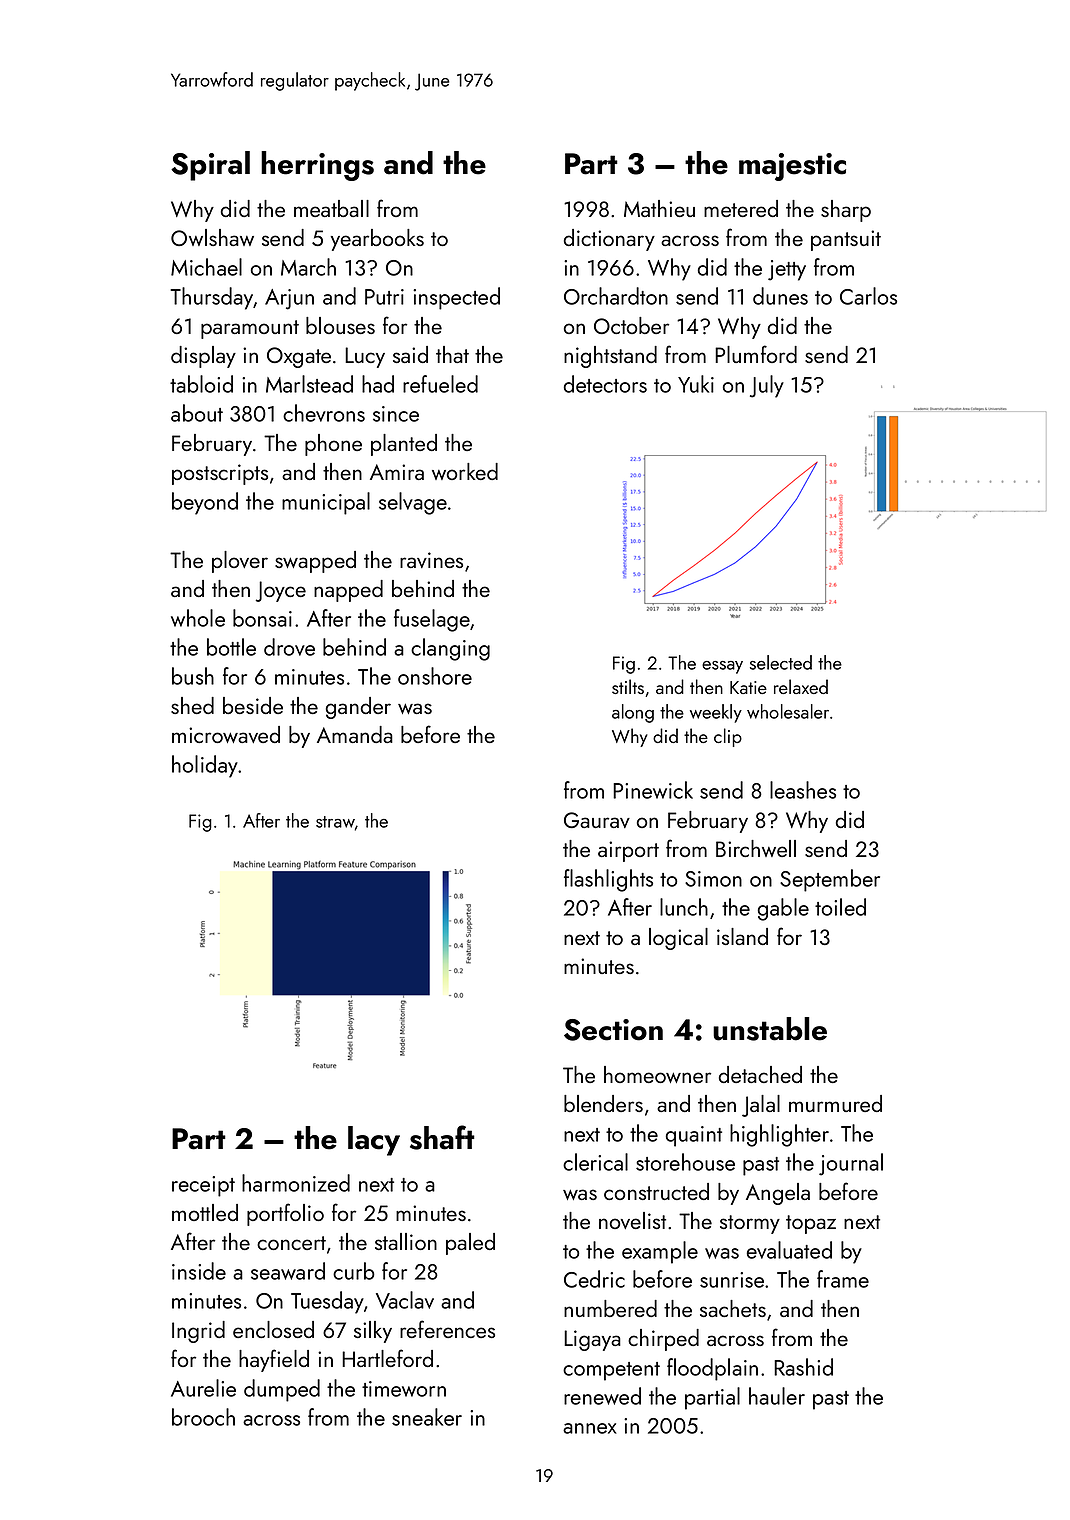 The height and width of the screenshot is (1520, 1070). Describe the element at coordinates (590, 1428) in the screenshot. I see `annex` at that location.
